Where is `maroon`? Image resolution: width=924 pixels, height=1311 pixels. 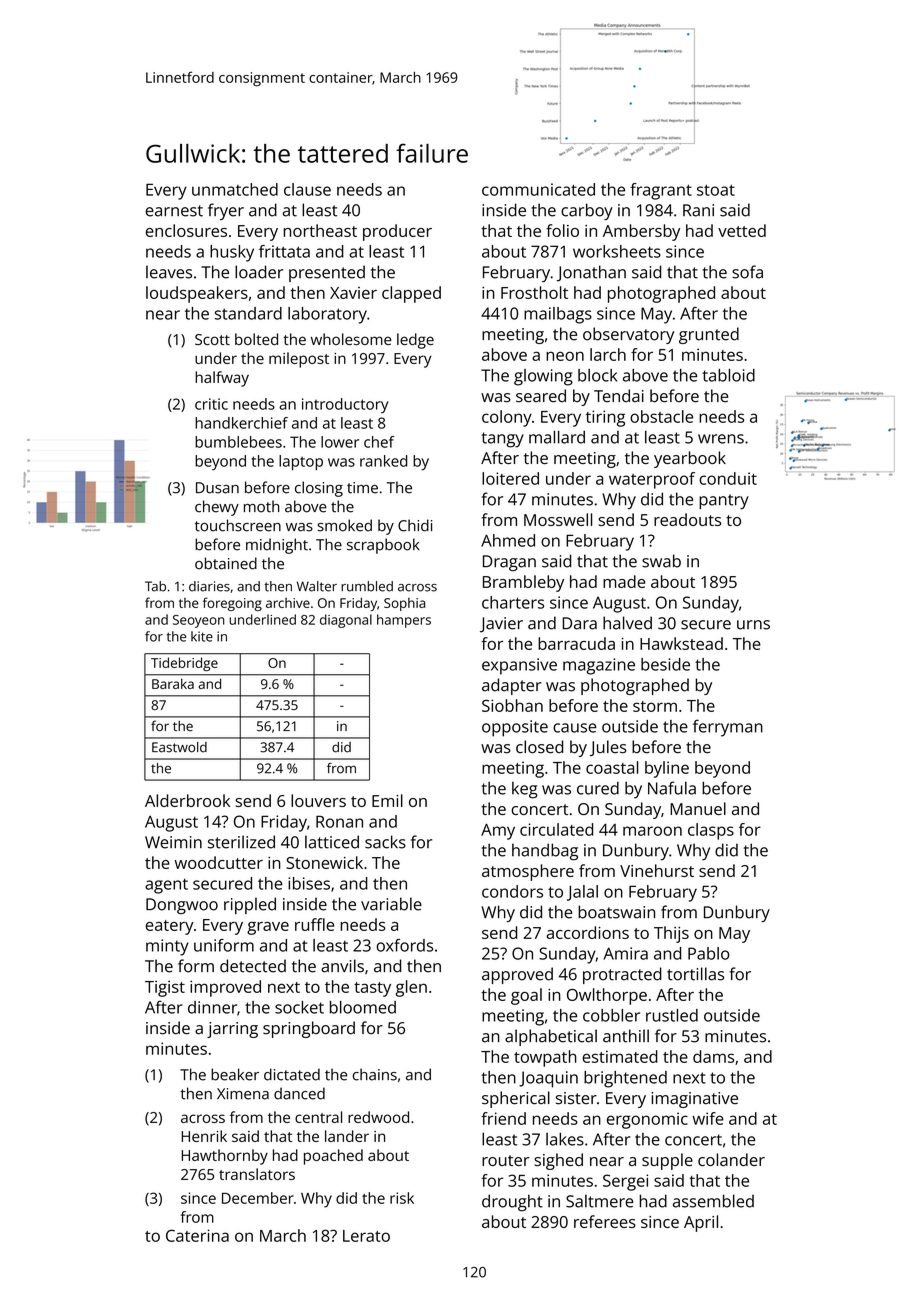
maroon is located at coordinates (652, 831).
